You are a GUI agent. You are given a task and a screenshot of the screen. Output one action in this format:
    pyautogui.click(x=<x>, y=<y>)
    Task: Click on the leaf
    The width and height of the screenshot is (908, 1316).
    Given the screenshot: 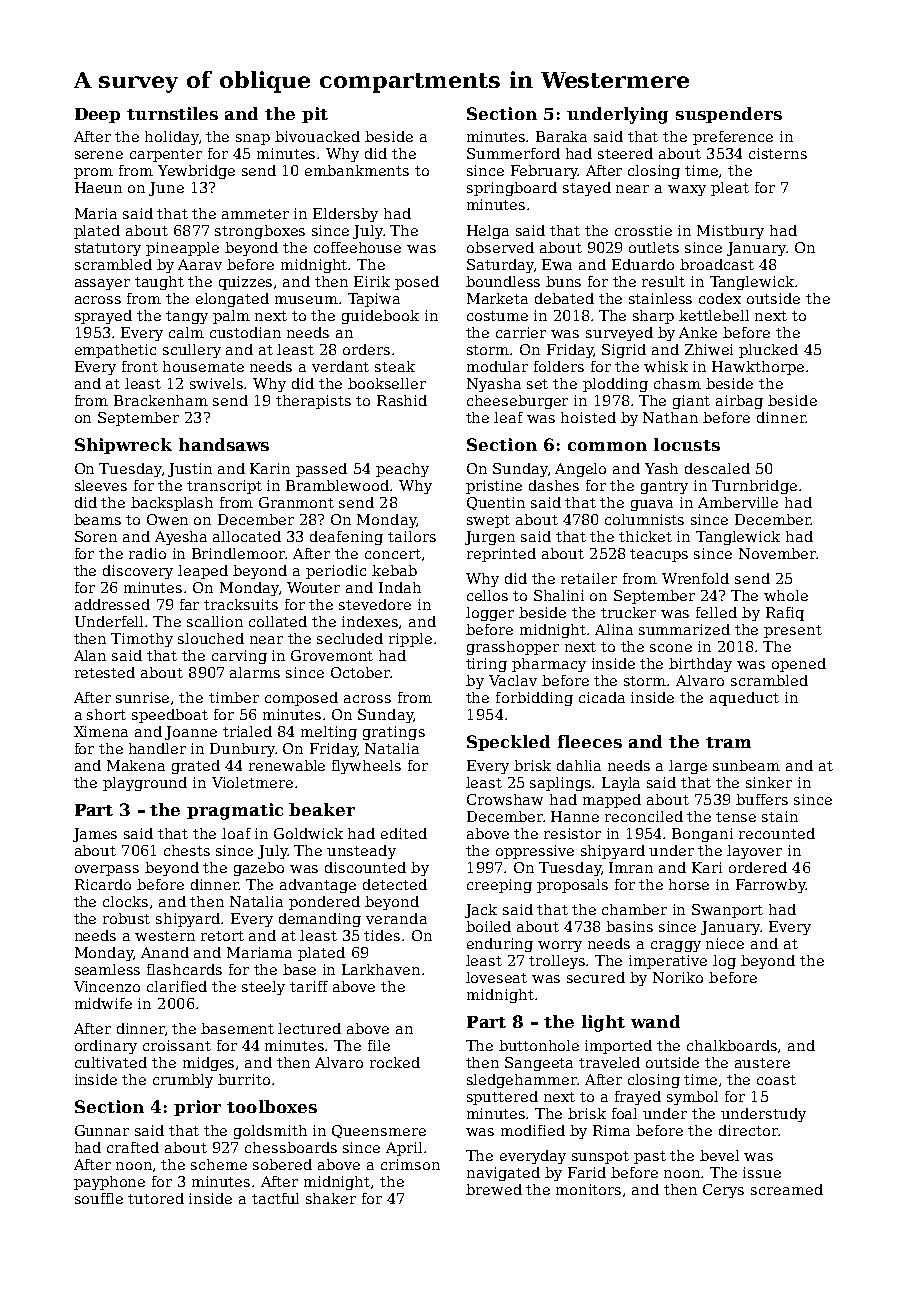 What is the action you would take?
    pyautogui.click(x=508, y=417)
